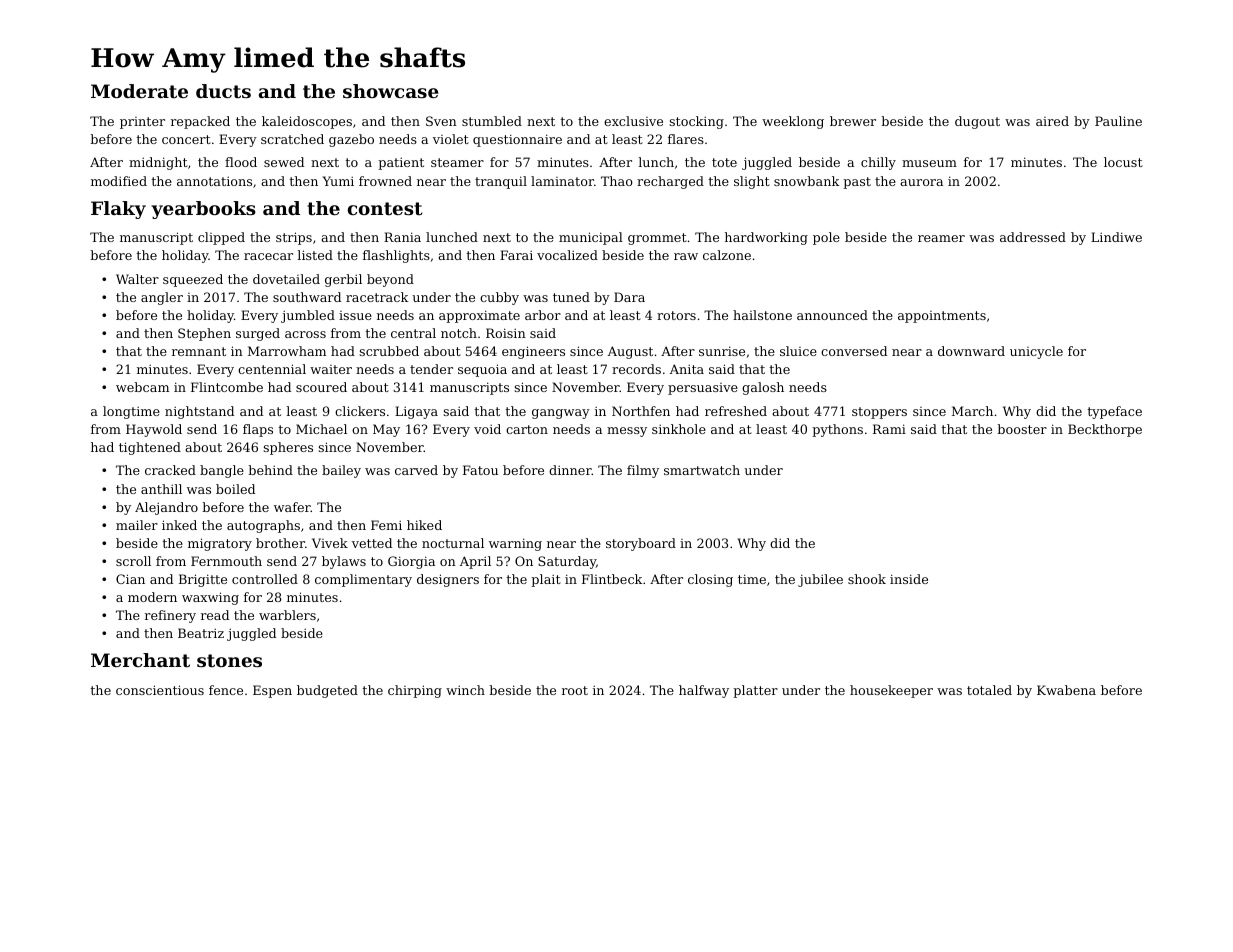  Describe the element at coordinates (1105, 430) in the page. I see `Beckthorpe` at that location.
